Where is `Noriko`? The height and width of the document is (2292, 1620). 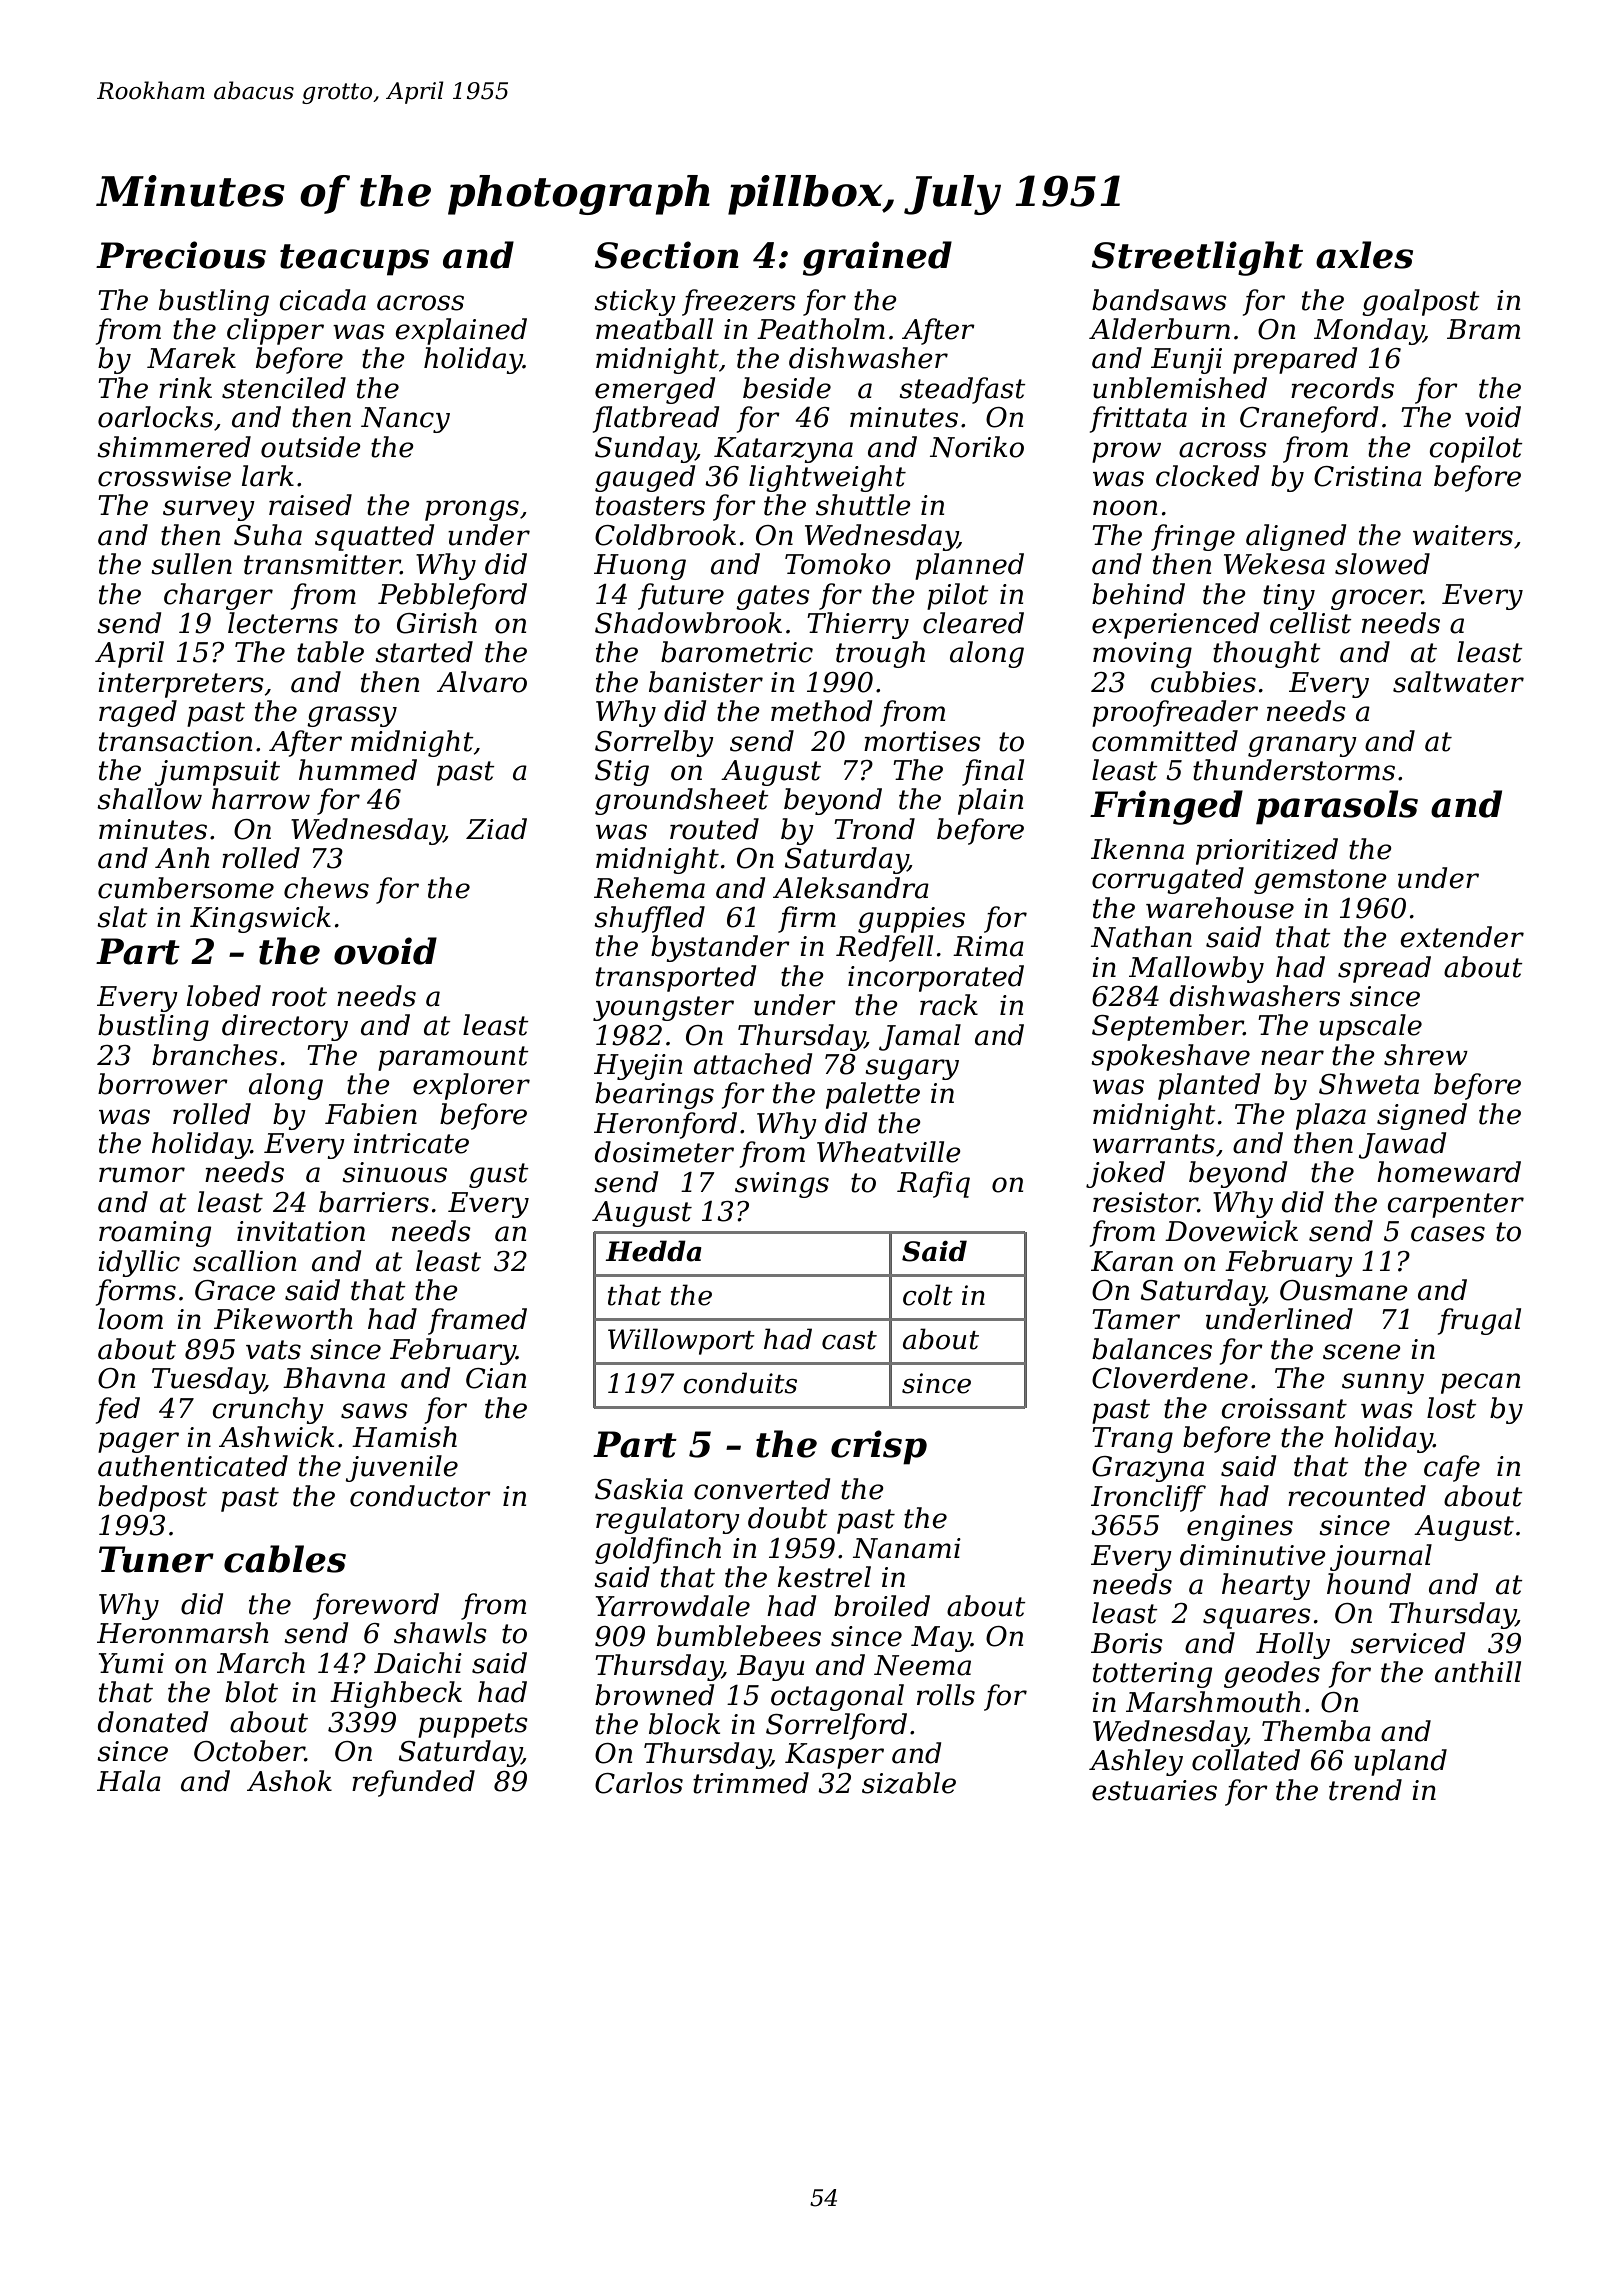 Noriko is located at coordinates (977, 447).
